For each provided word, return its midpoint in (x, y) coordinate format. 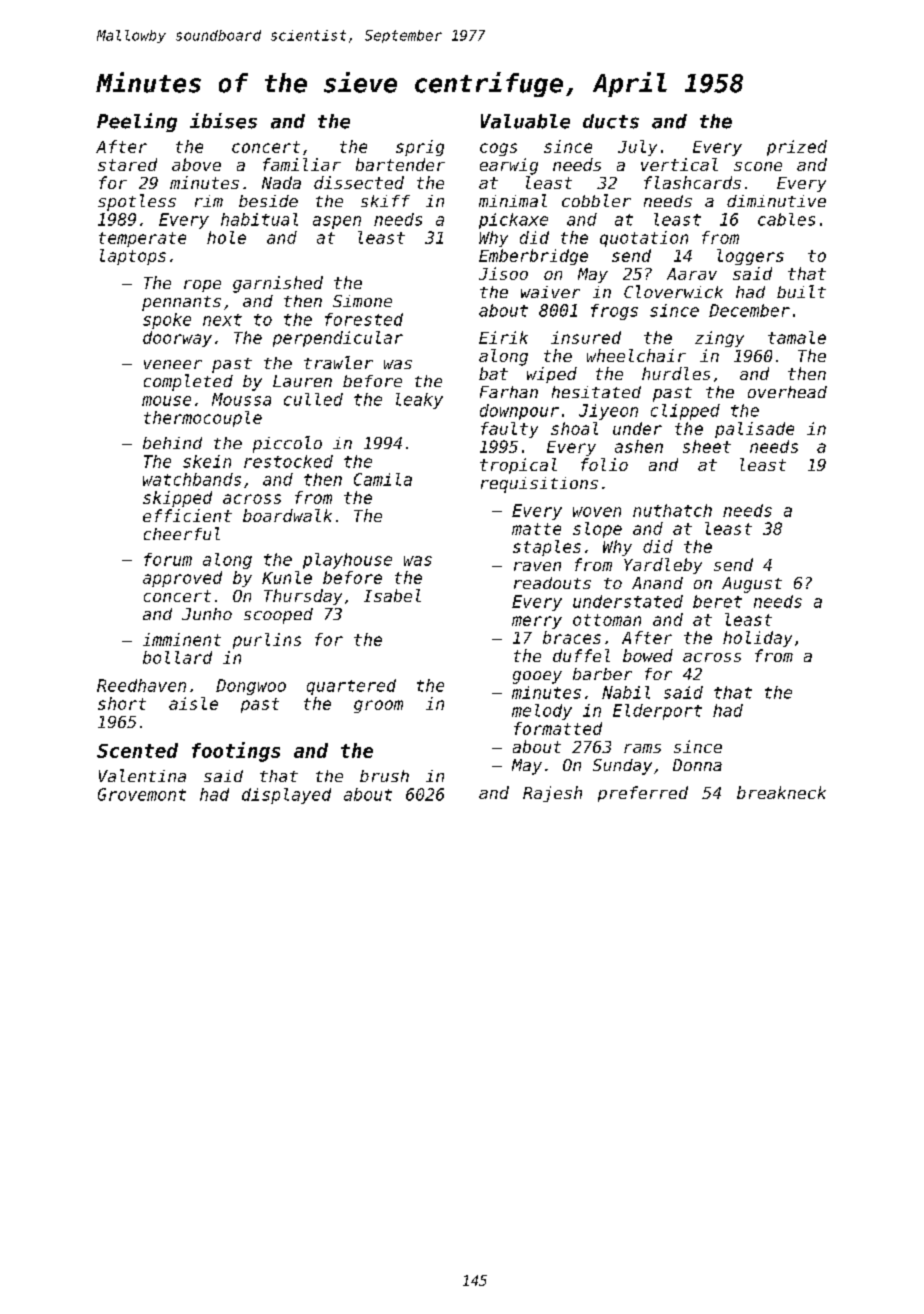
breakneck (781, 792)
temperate (142, 239)
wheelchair (636, 355)
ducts (611, 121)
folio (604, 464)
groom (378, 706)
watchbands (192, 479)
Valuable (525, 121)
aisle (193, 703)
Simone (362, 301)
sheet (707, 446)
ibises (223, 121)
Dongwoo (251, 687)
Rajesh (552, 794)
